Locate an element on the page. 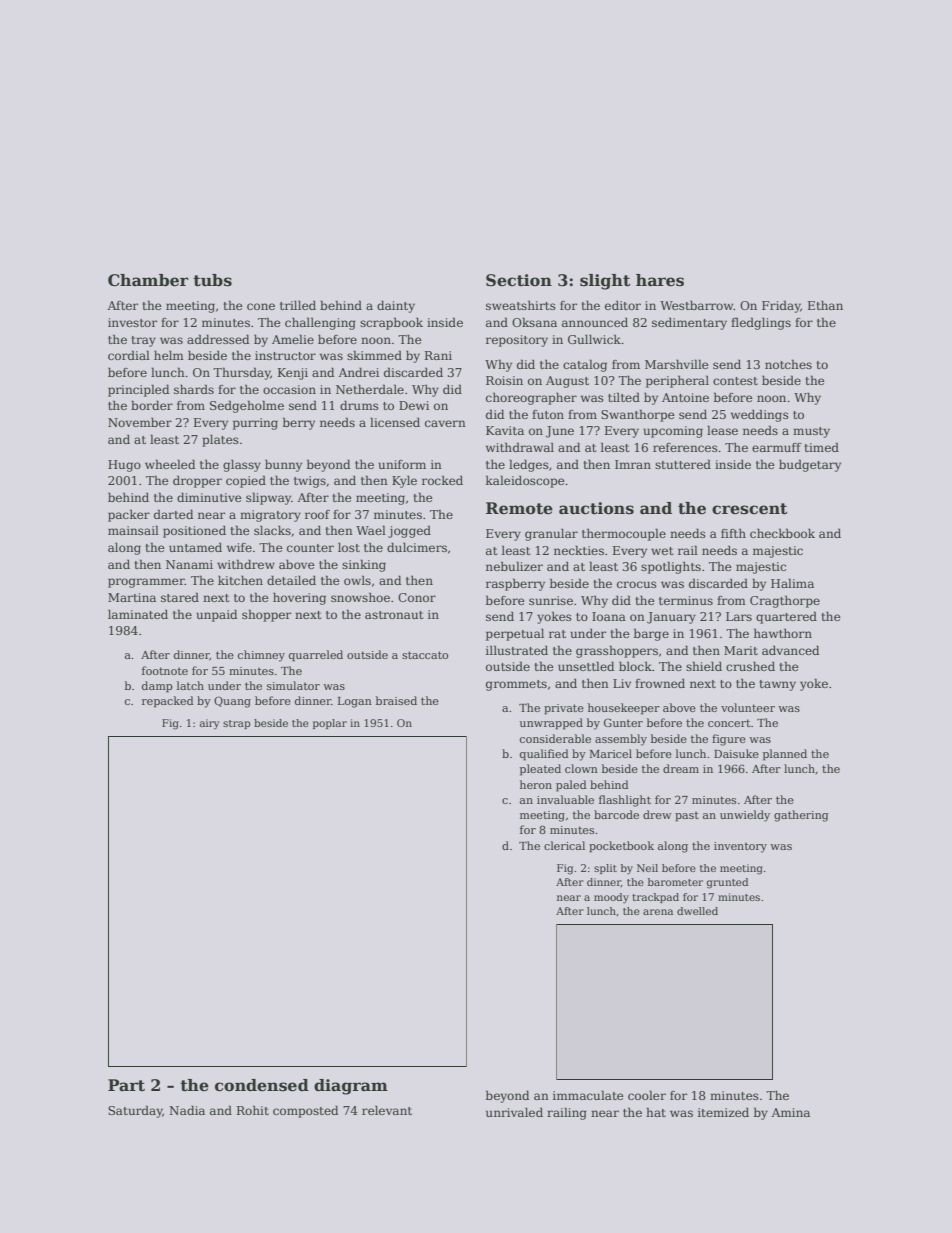 The height and width of the document is (1233, 952). sweatshirts is located at coordinates (521, 305).
